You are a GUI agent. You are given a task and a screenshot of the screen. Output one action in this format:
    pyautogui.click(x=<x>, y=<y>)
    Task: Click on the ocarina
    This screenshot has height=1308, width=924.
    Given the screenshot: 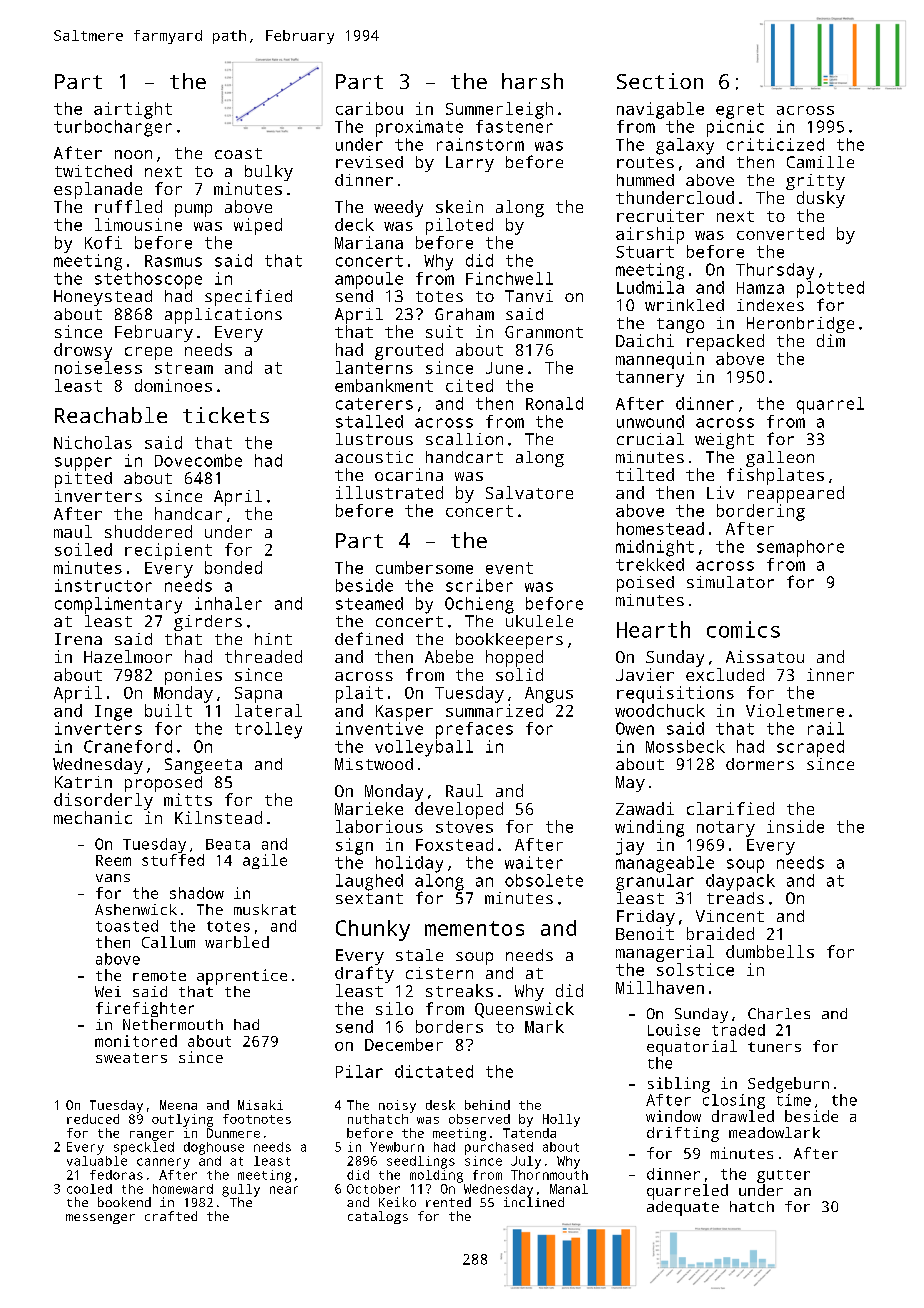 What is the action you would take?
    pyautogui.click(x=409, y=474)
